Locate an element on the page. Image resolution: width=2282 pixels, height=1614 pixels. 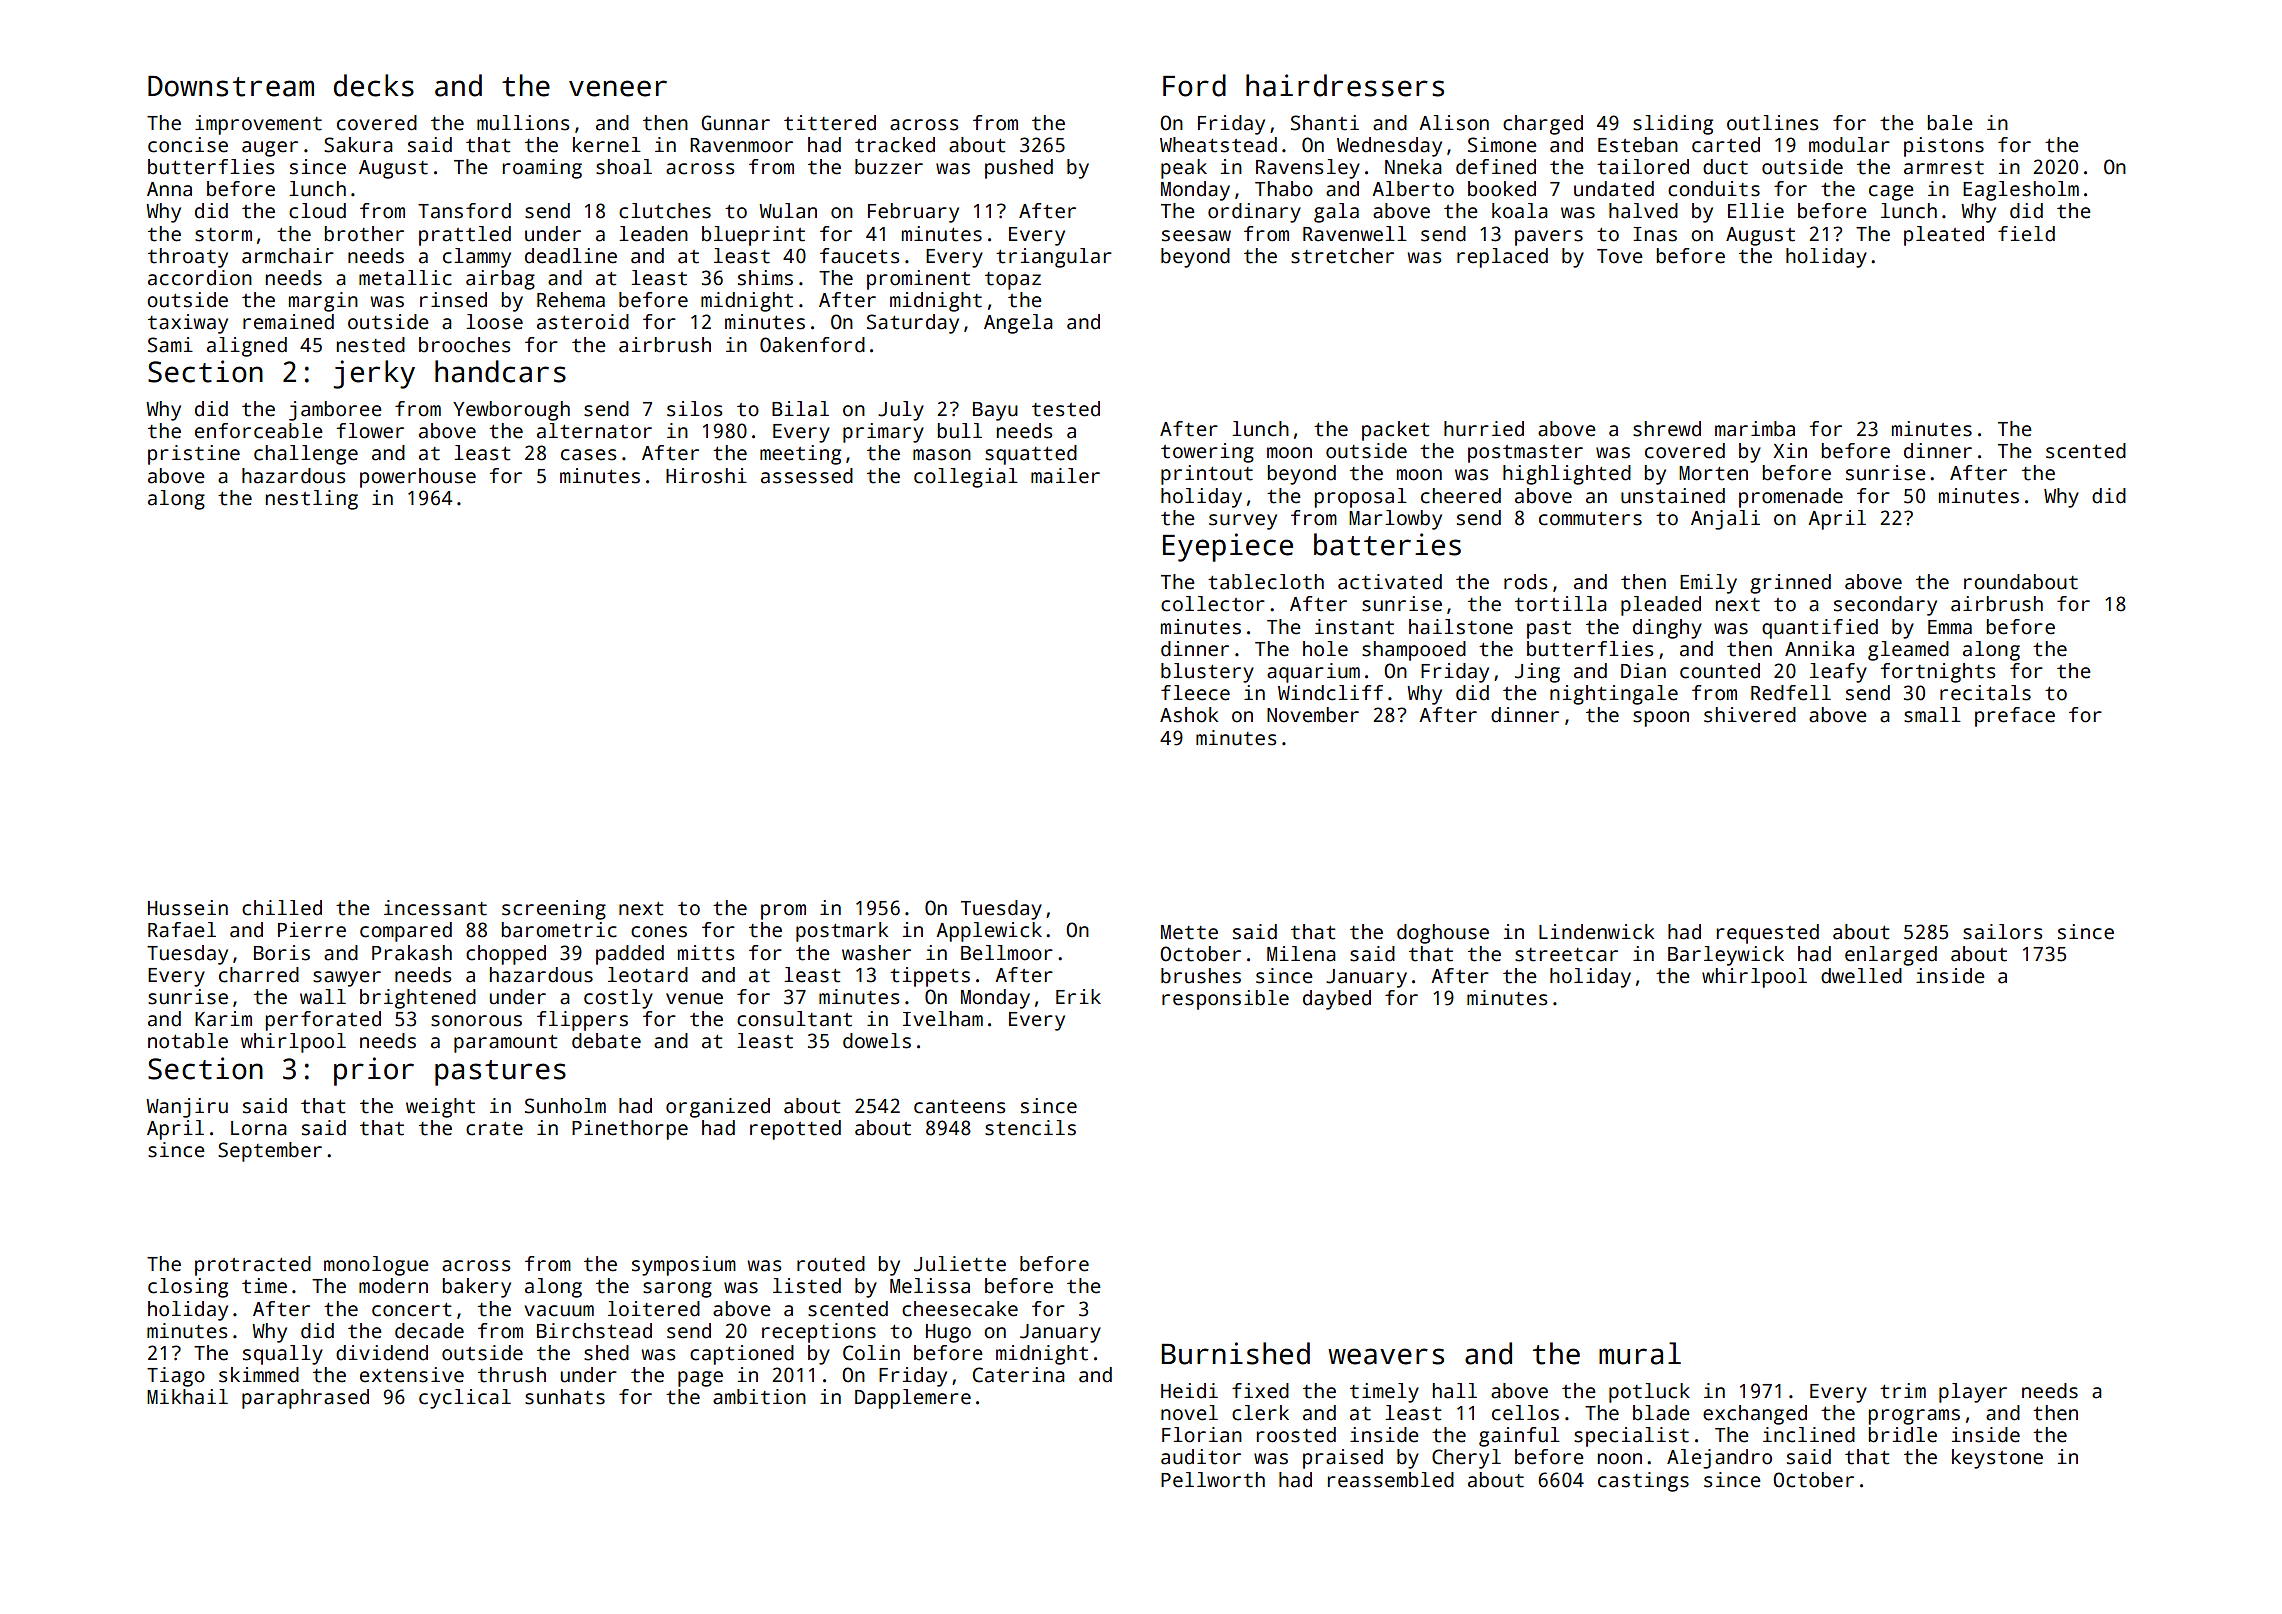
pleated is located at coordinates (1944, 236).
